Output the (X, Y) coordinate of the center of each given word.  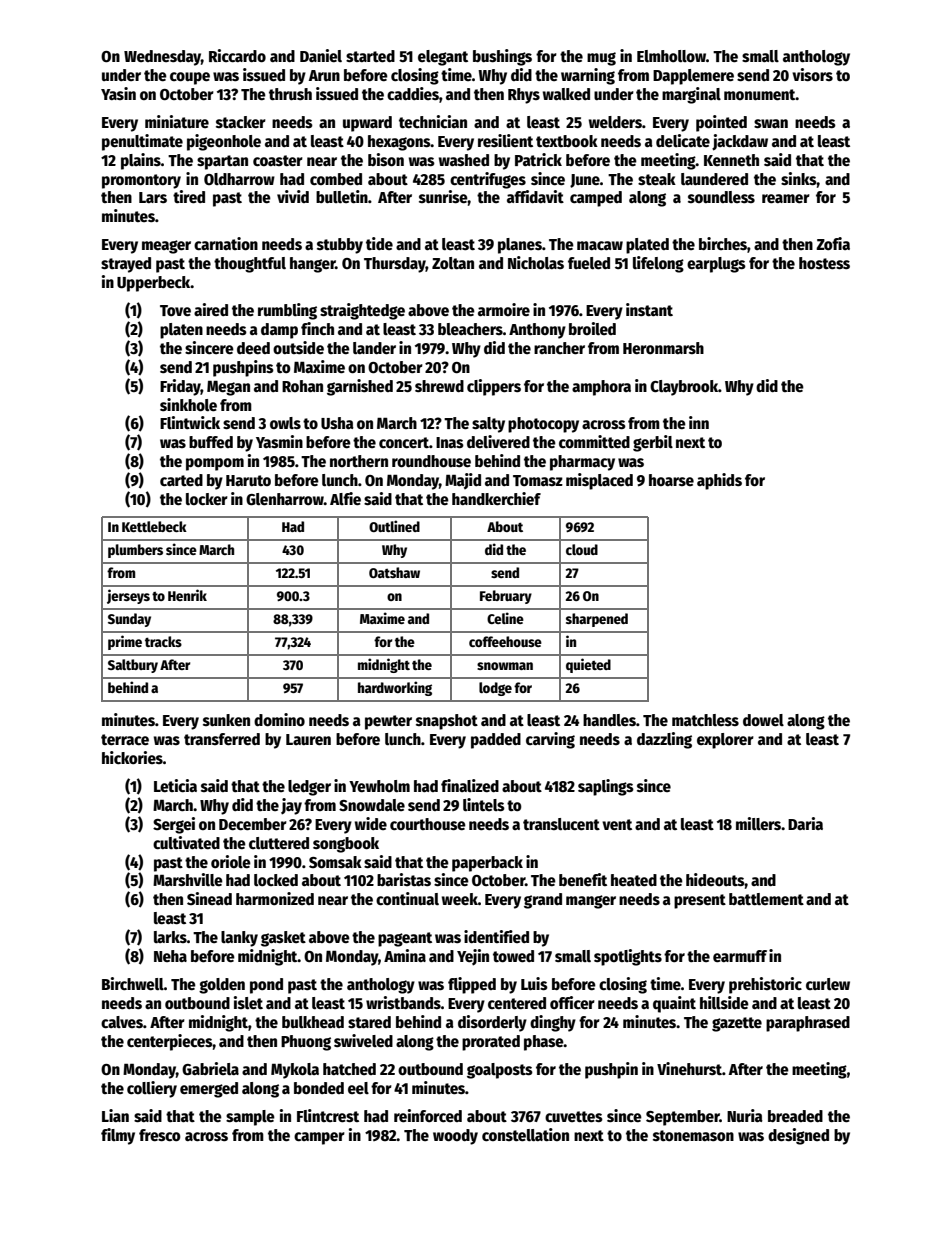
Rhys (524, 96)
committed (594, 441)
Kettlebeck (154, 526)
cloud (582, 549)
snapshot (447, 722)
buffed (211, 442)
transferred (222, 739)
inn (699, 422)
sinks (798, 178)
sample (250, 1118)
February (506, 597)
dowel (763, 720)
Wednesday (162, 58)
